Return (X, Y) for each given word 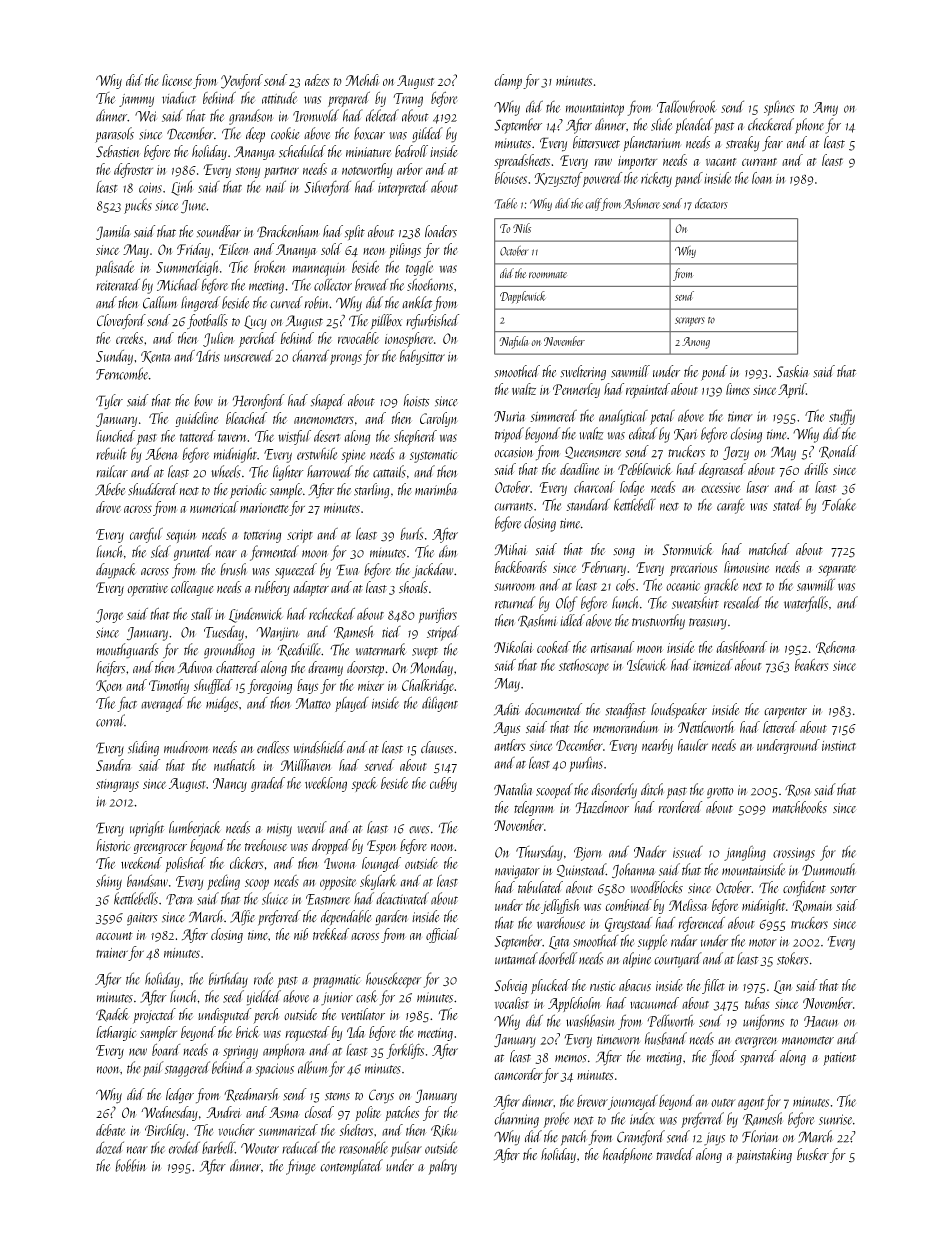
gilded (427, 135)
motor (763, 943)
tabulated (540, 887)
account (114, 936)
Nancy (230, 785)
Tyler (109, 402)
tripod (509, 435)
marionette (264, 508)
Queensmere (593, 452)
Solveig (510, 986)
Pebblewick (645, 469)
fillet (713, 986)
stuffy (842, 417)
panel (689, 179)
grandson (251, 117)
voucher (236, 1130)
